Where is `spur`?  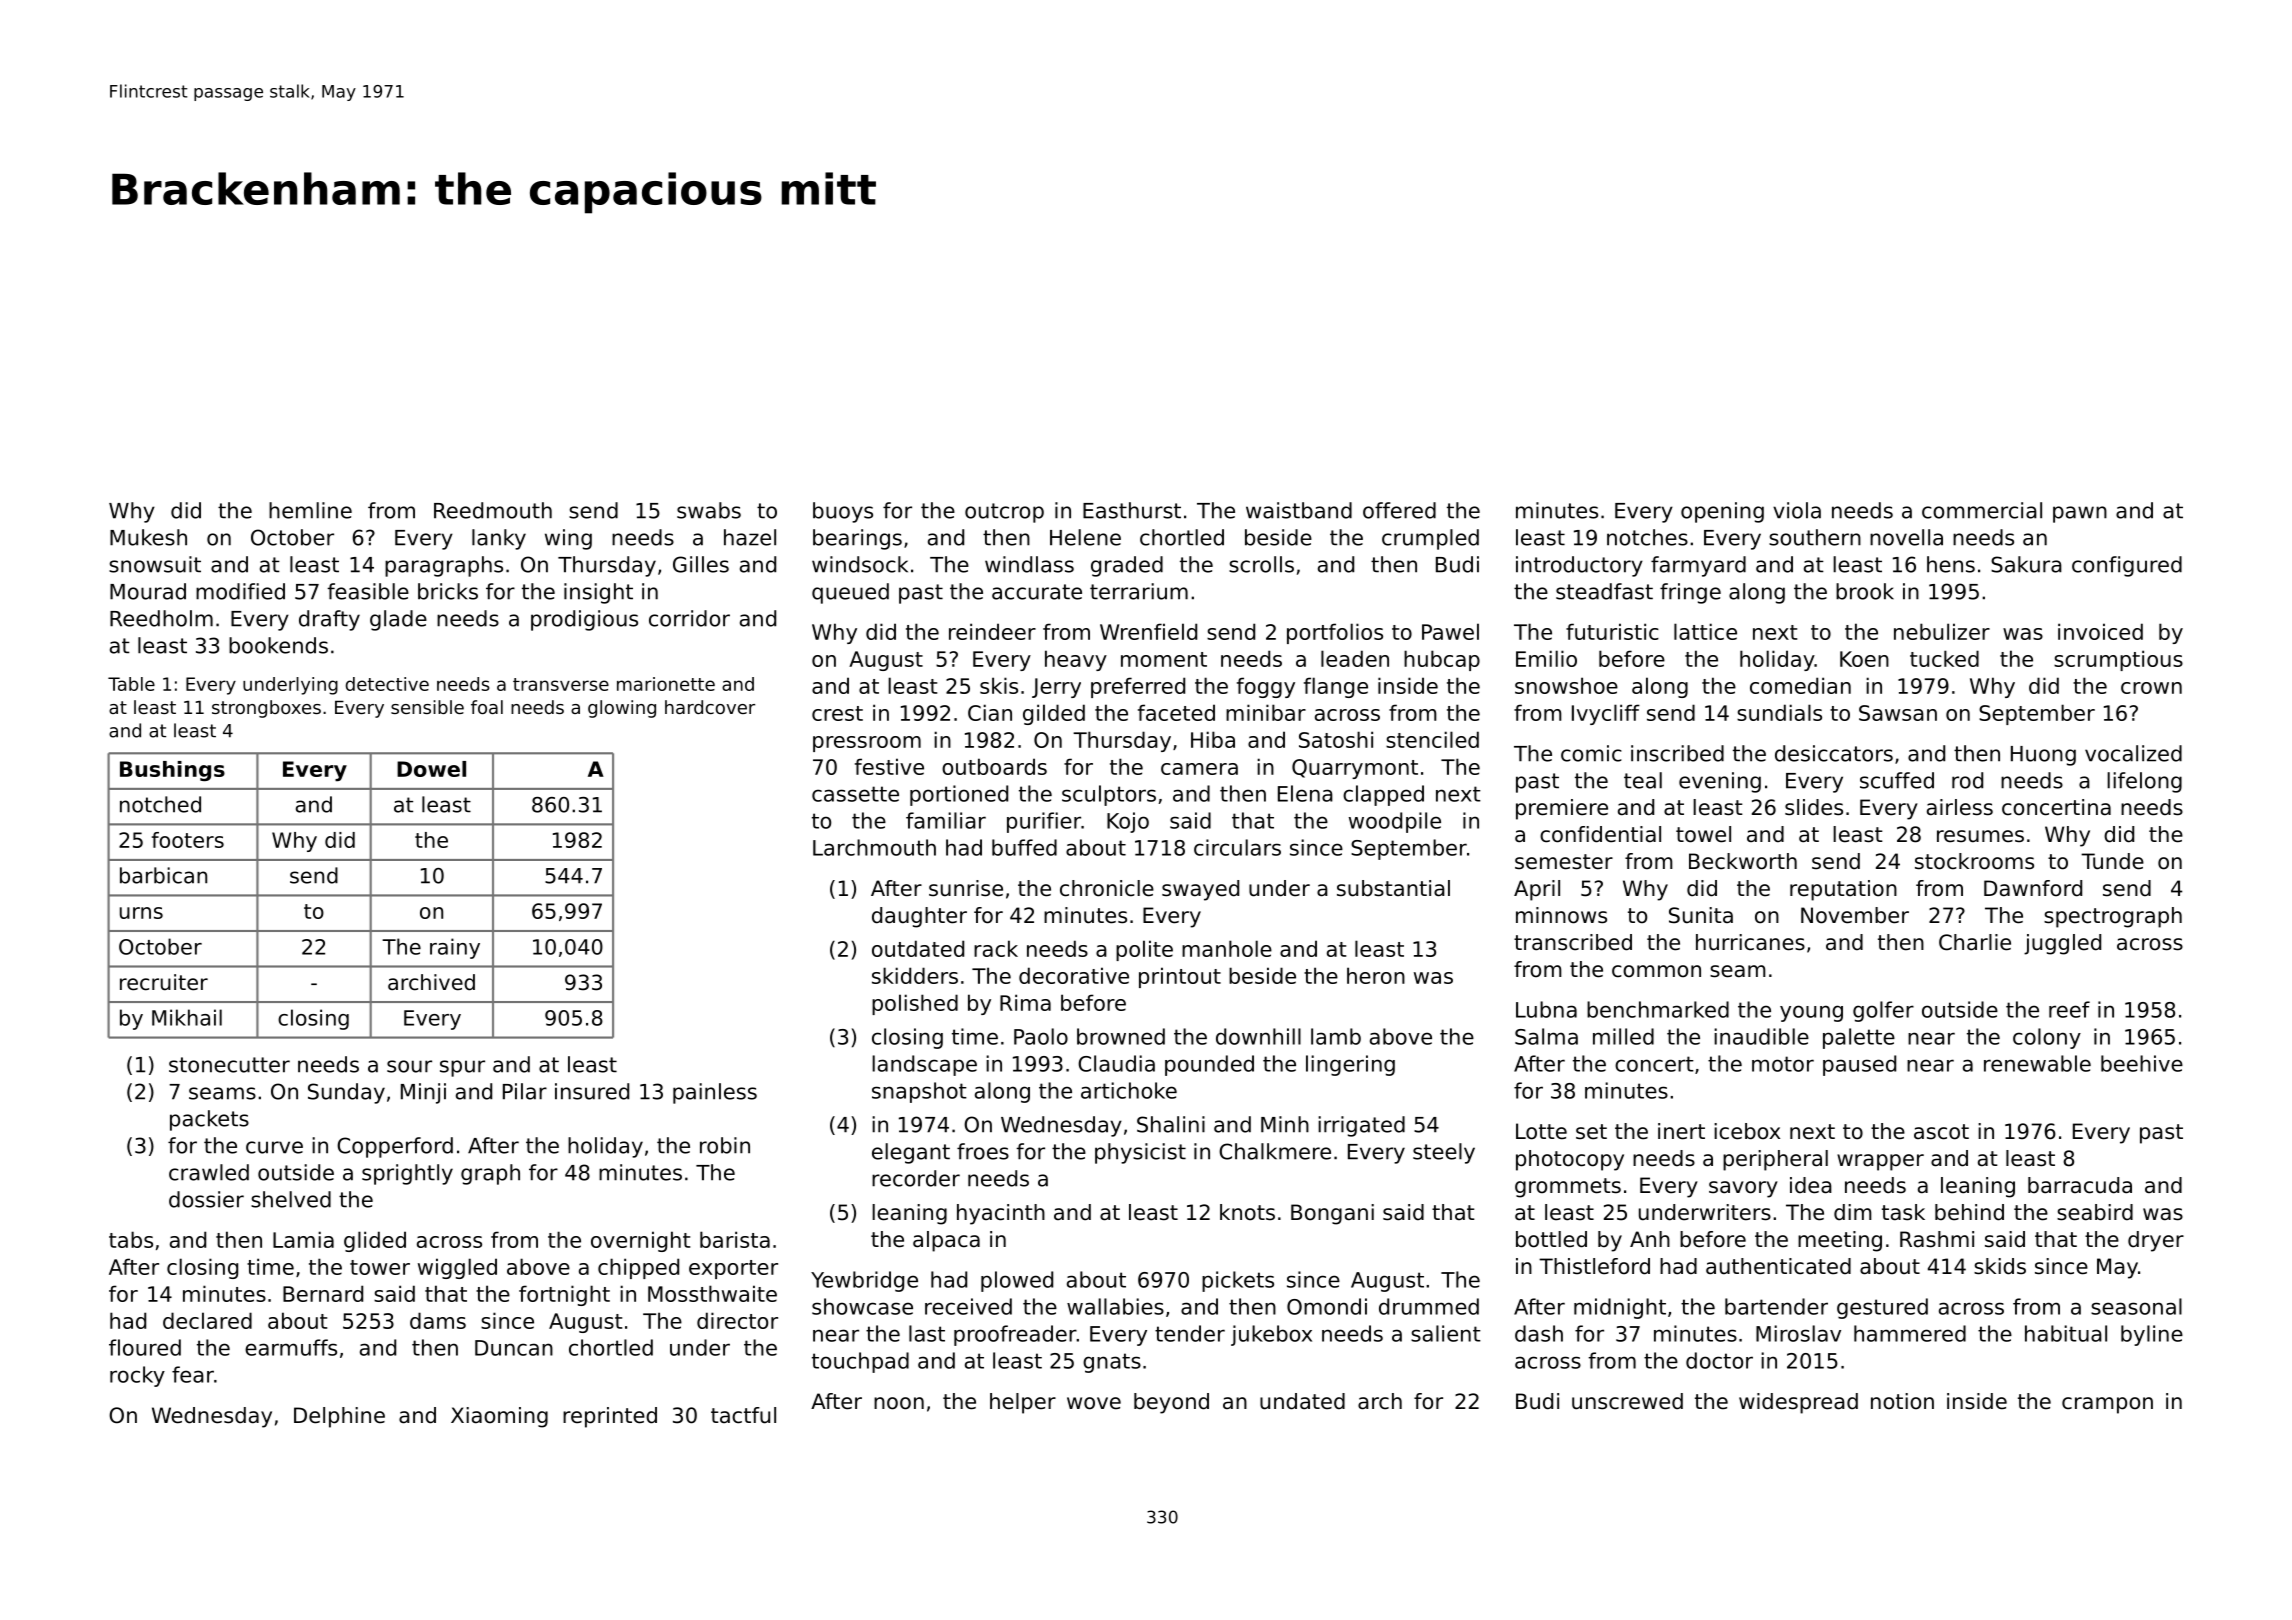
spur is located at coordinates (462, 1068).
